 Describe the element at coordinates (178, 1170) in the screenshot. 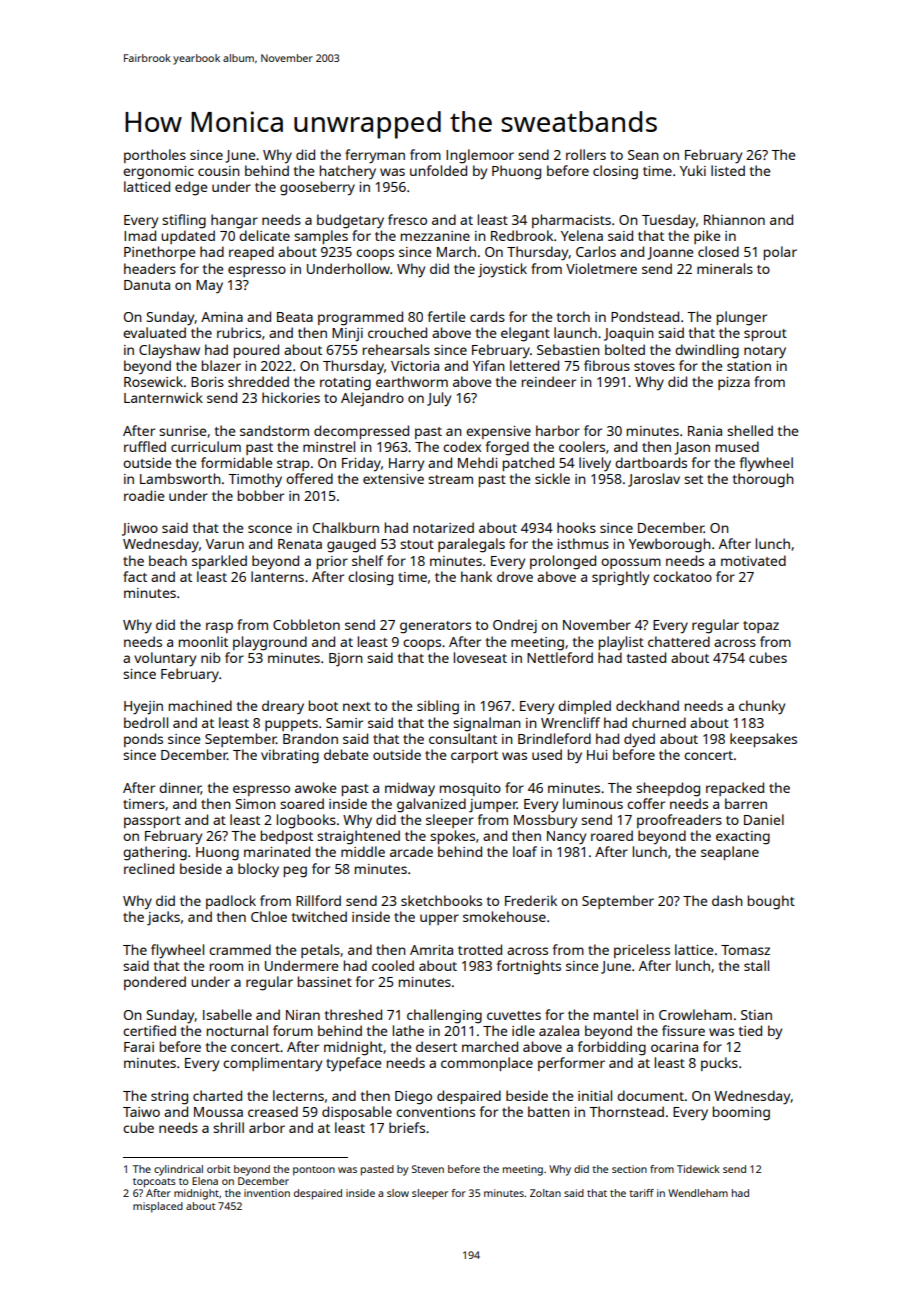

I see `cylindrical` at that location.
